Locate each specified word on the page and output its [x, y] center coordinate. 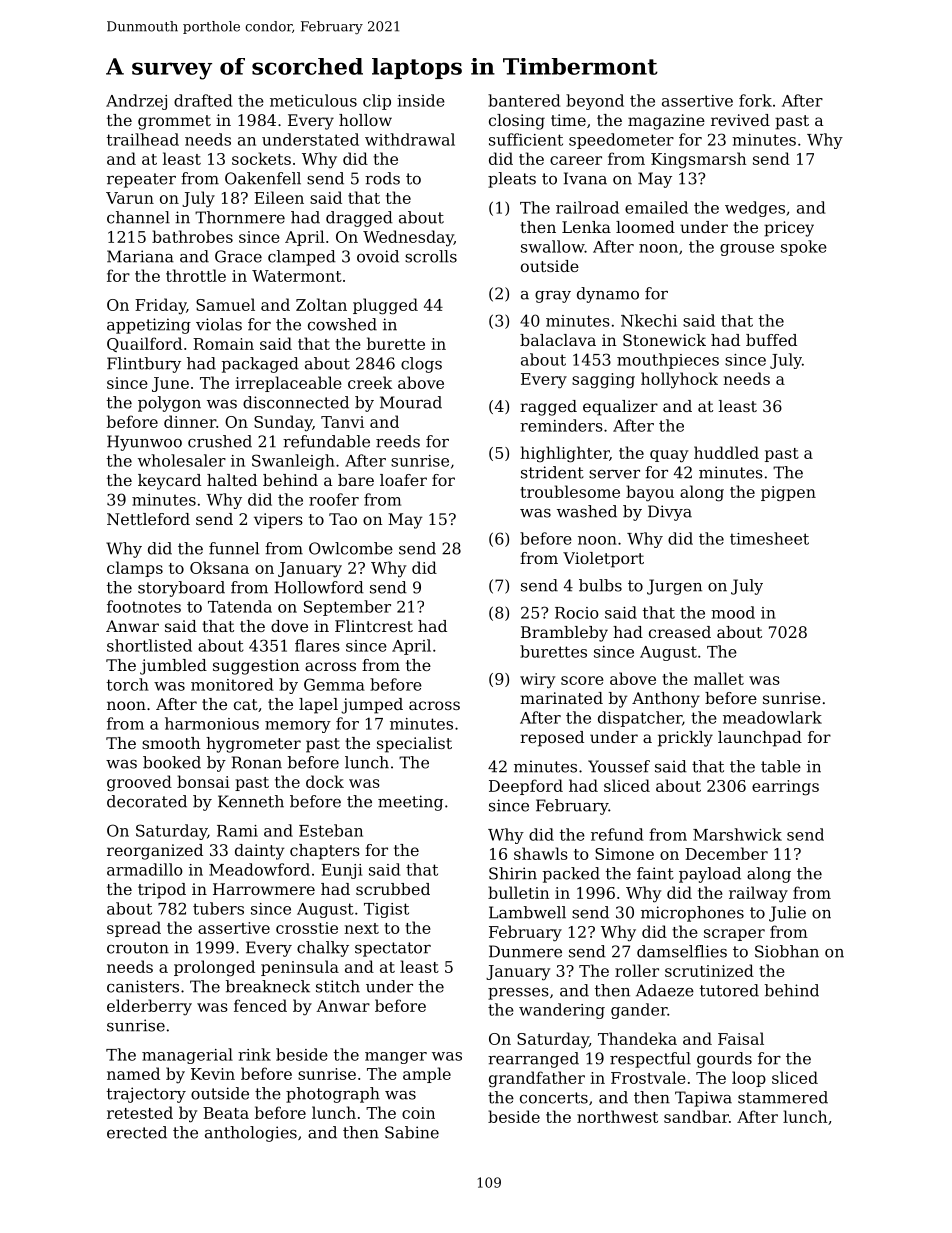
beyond [595, 102]
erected [137, 1132]
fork [755, 100]
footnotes [144, 606]
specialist [414, 745]
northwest [617, 1116]
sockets [261, 158]
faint [655, 873]
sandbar [696, 1116]
